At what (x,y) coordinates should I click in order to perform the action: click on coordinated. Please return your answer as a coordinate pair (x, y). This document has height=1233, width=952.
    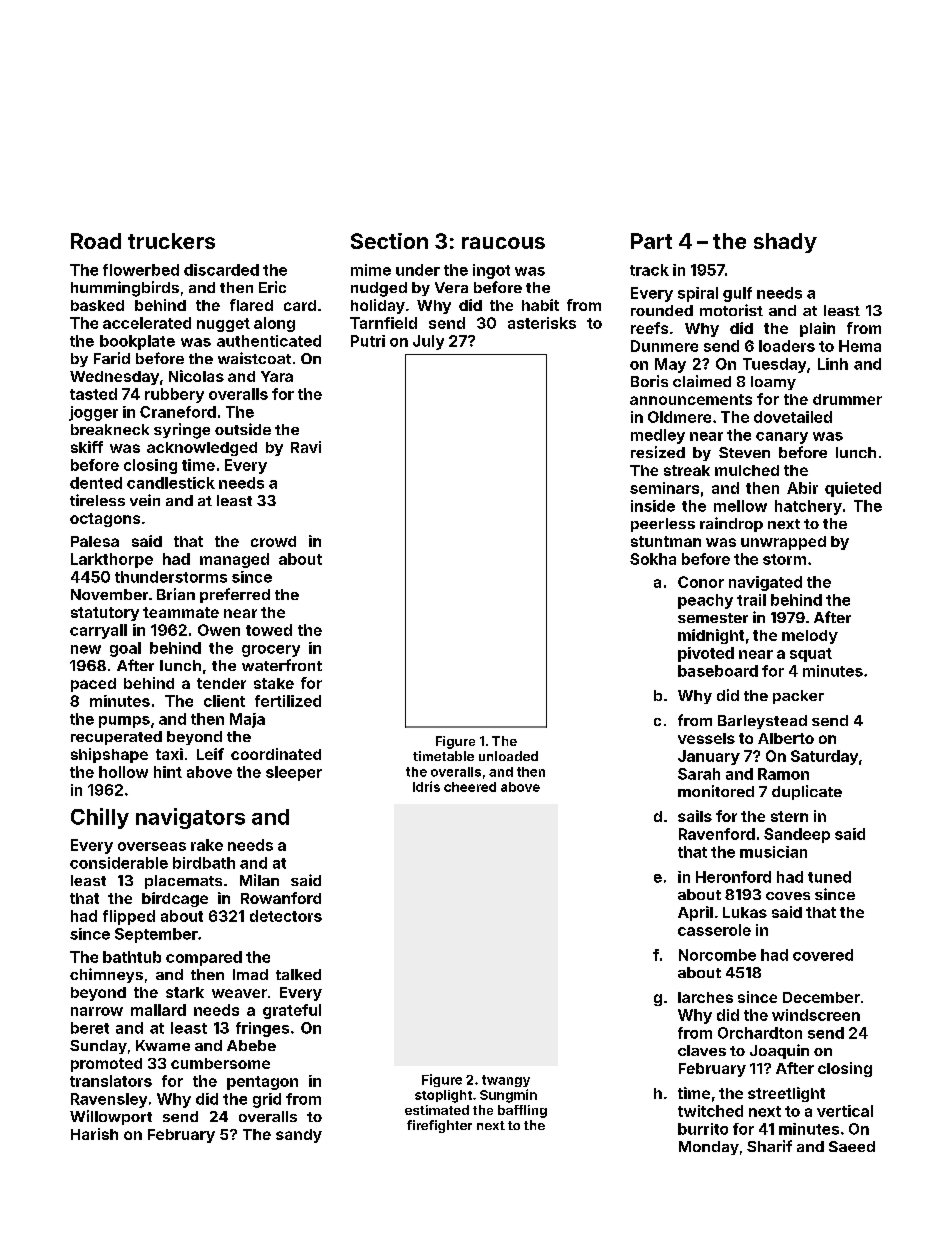
    Looking at the image, I should click on (276, 754).
